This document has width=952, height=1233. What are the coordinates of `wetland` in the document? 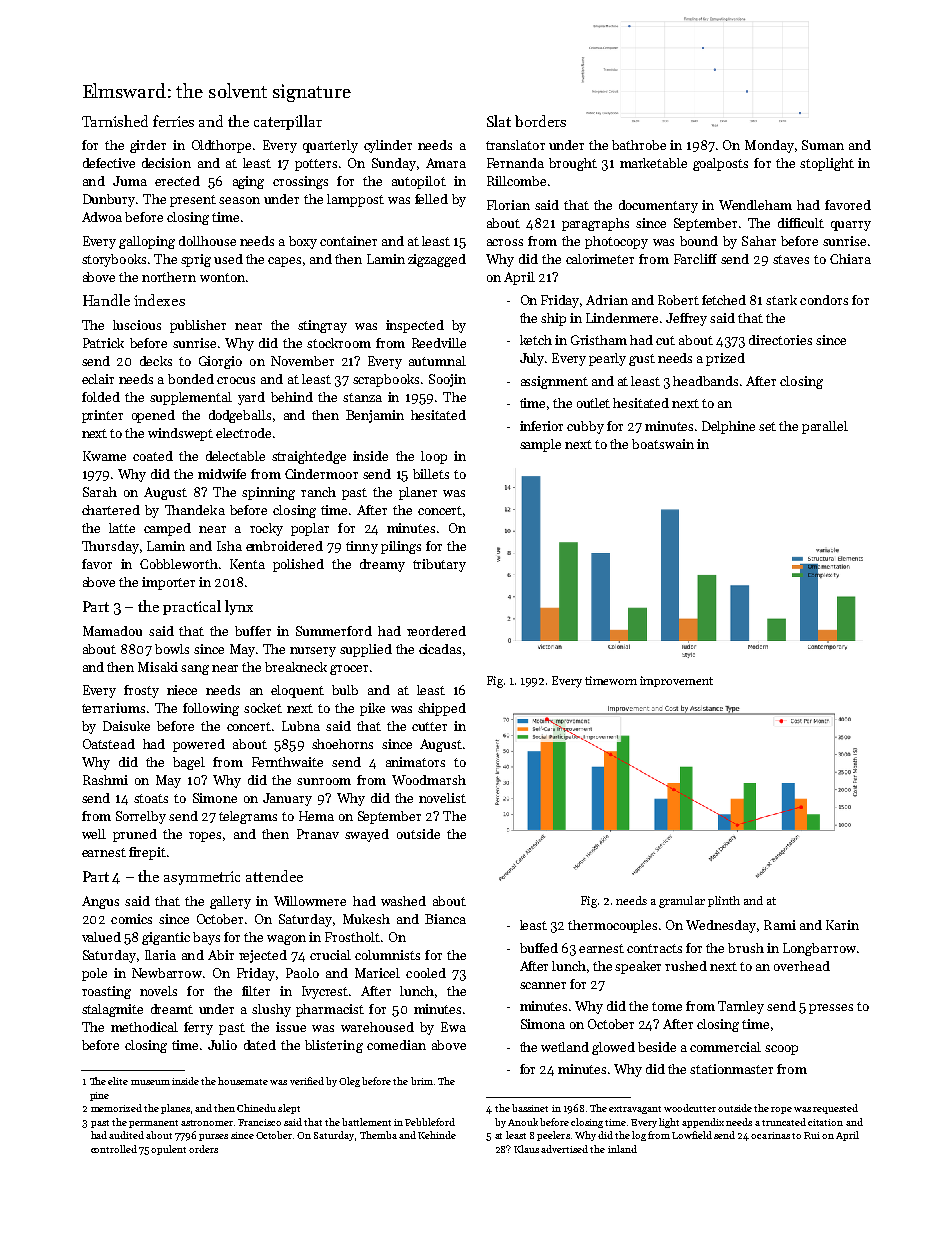 It's located at (565, 1047).
